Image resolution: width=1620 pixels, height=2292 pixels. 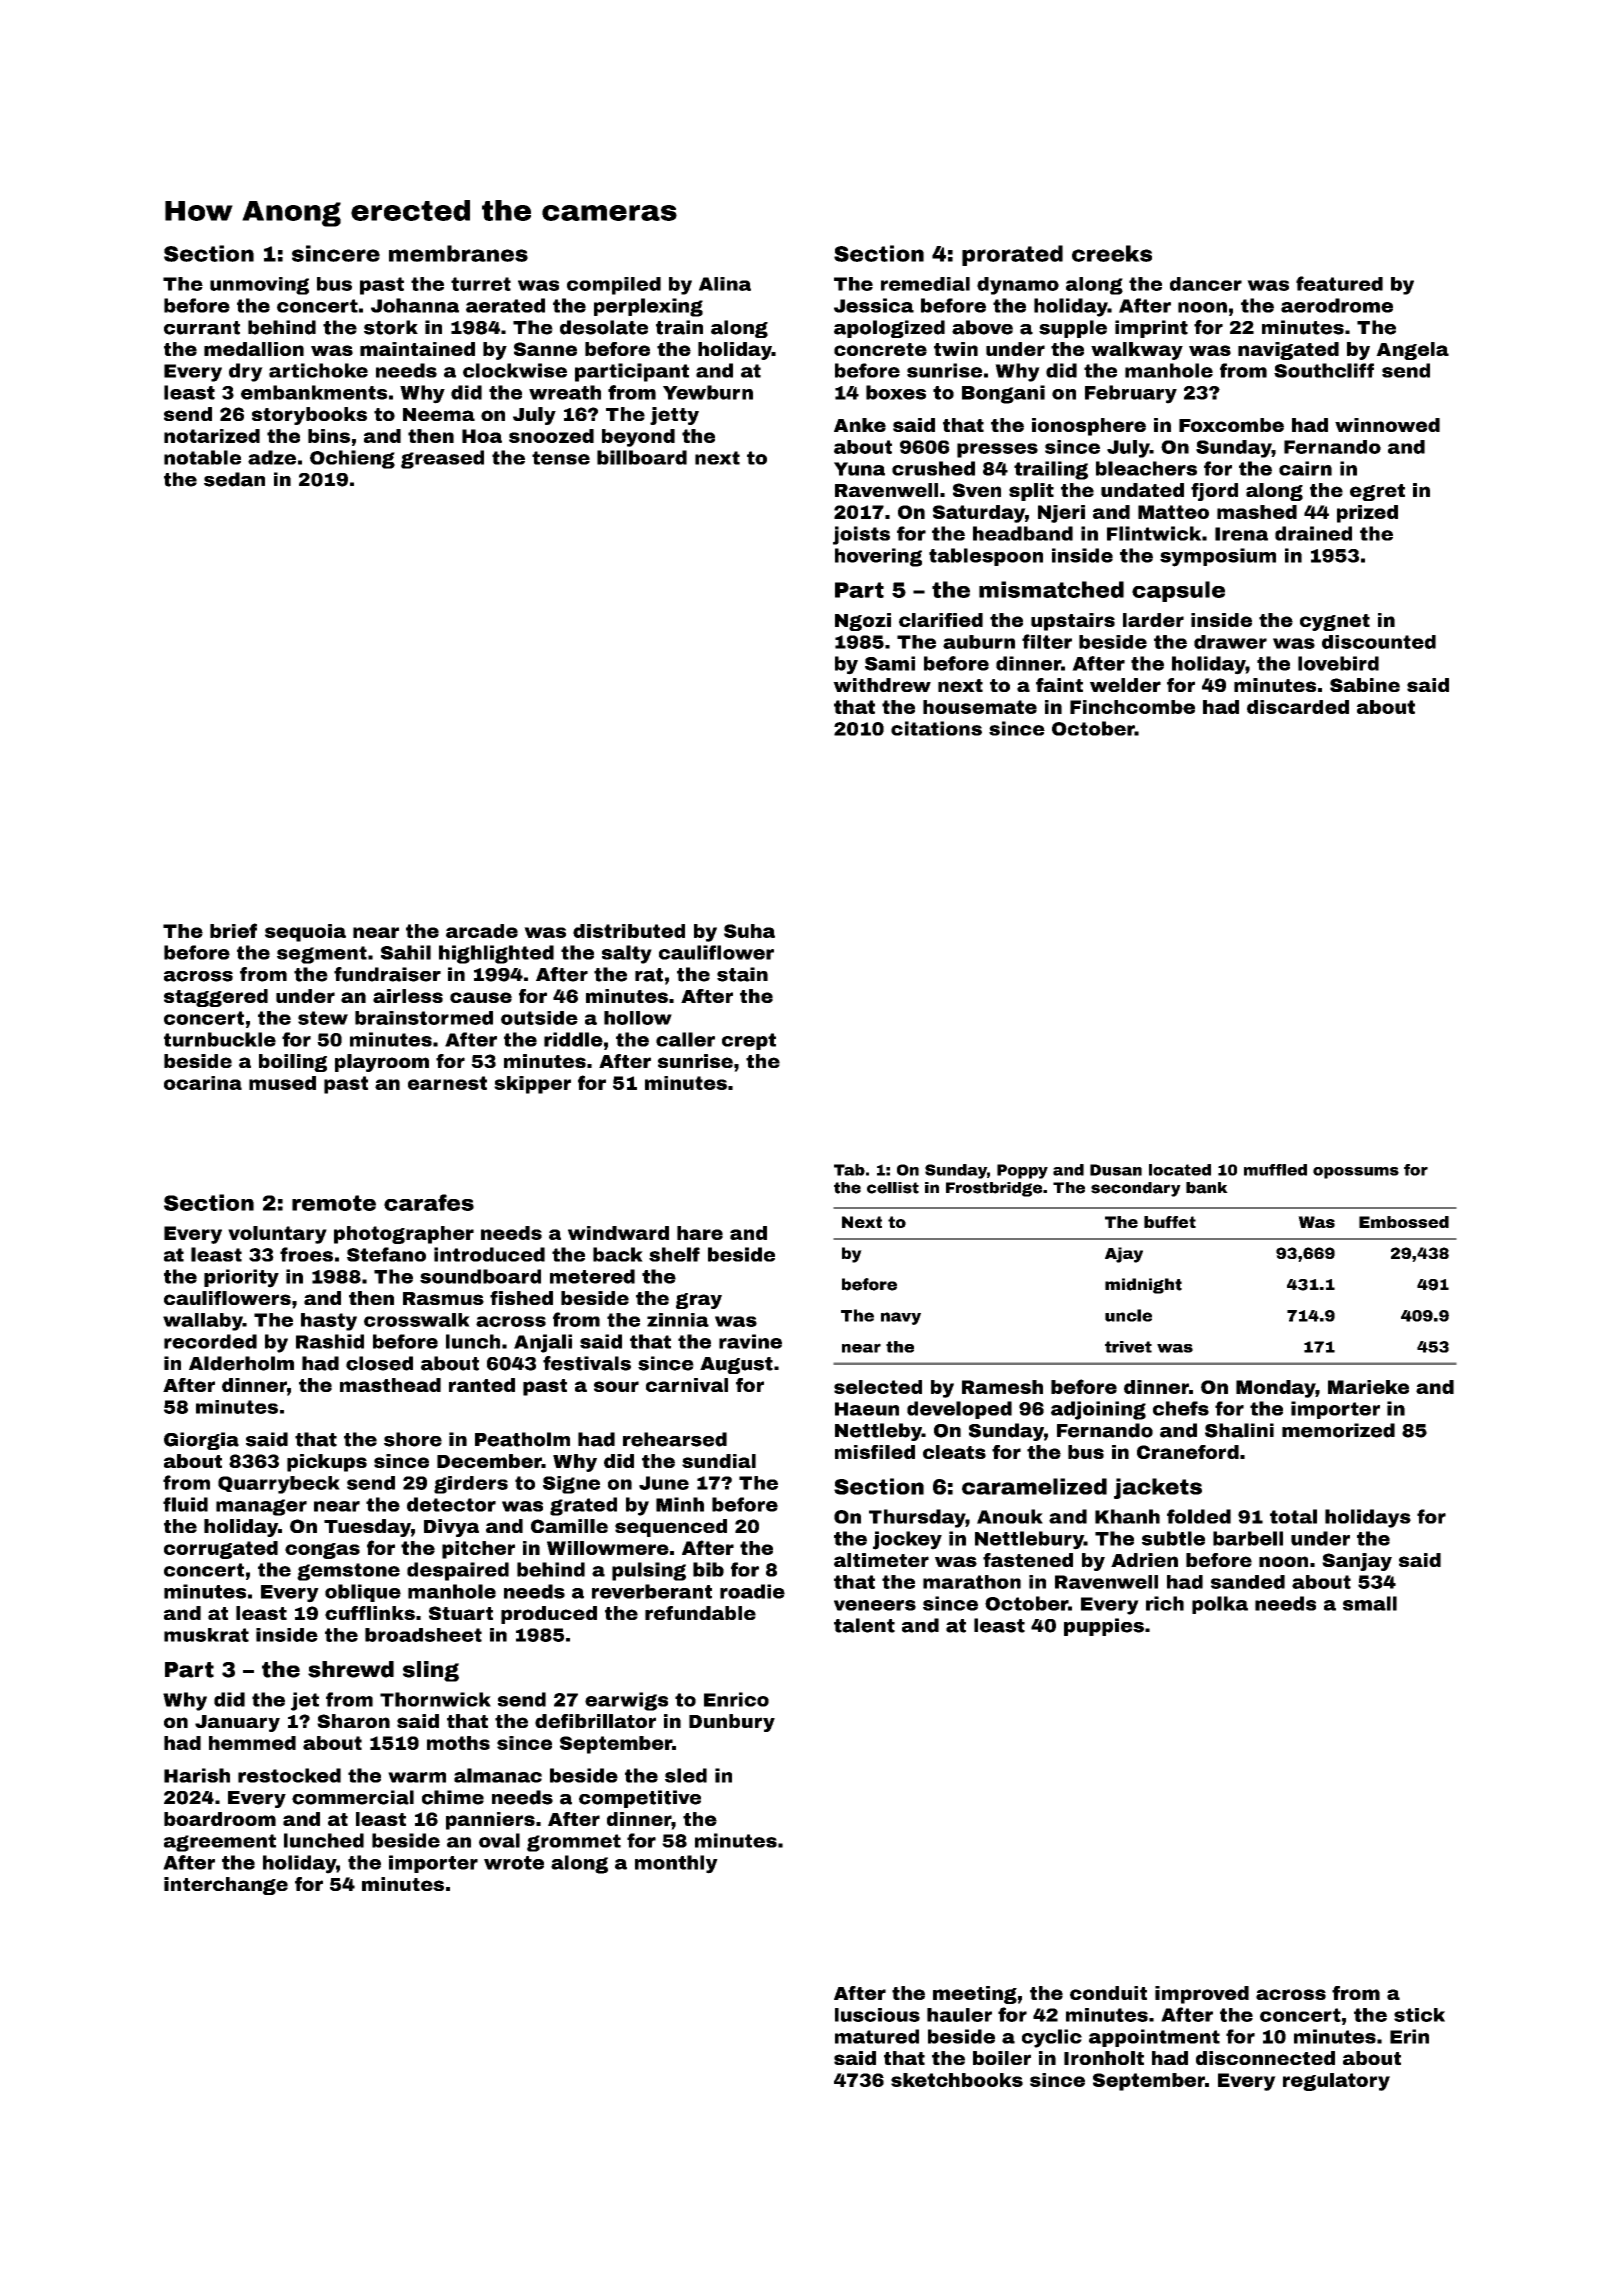 What do you see at coordinates (863, 622) in the screenshot?
I see `Ngozi` at bounding box center [863, 622].
